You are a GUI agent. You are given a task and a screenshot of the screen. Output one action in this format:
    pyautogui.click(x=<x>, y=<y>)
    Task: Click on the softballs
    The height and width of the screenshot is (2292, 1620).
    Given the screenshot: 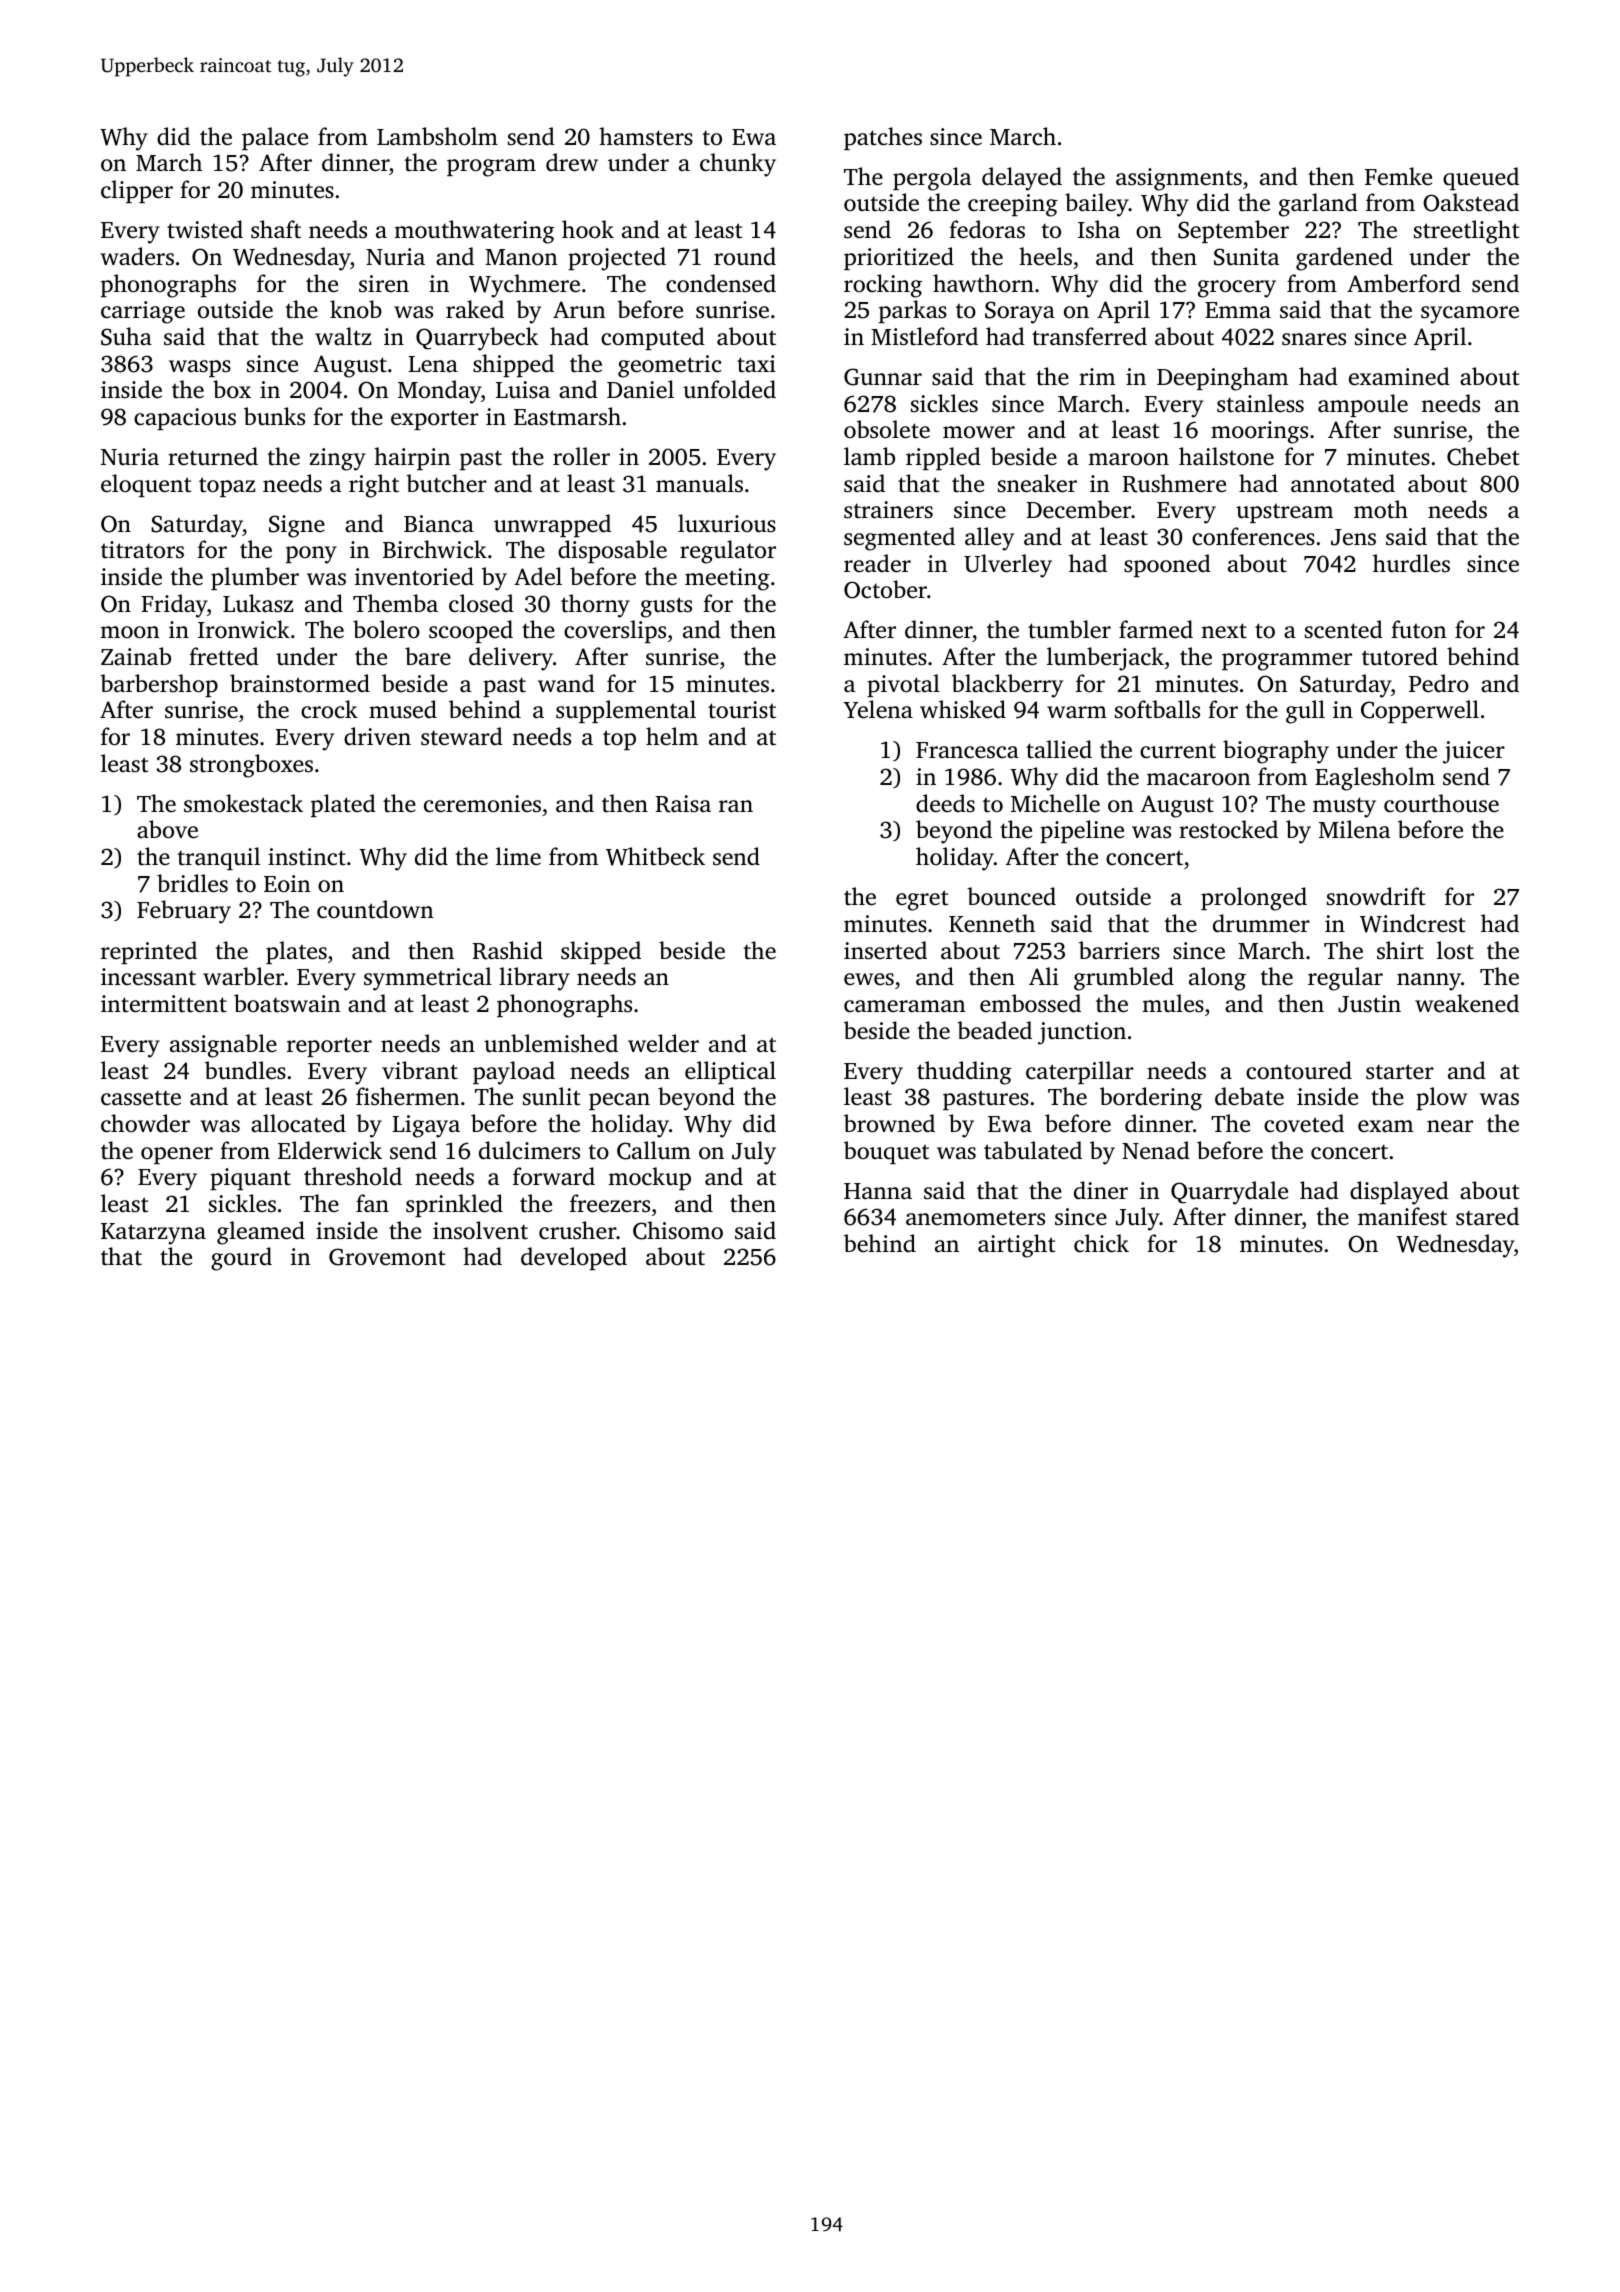 What is the action you would take?
    pyautogui.click(x=1157, y=709)
